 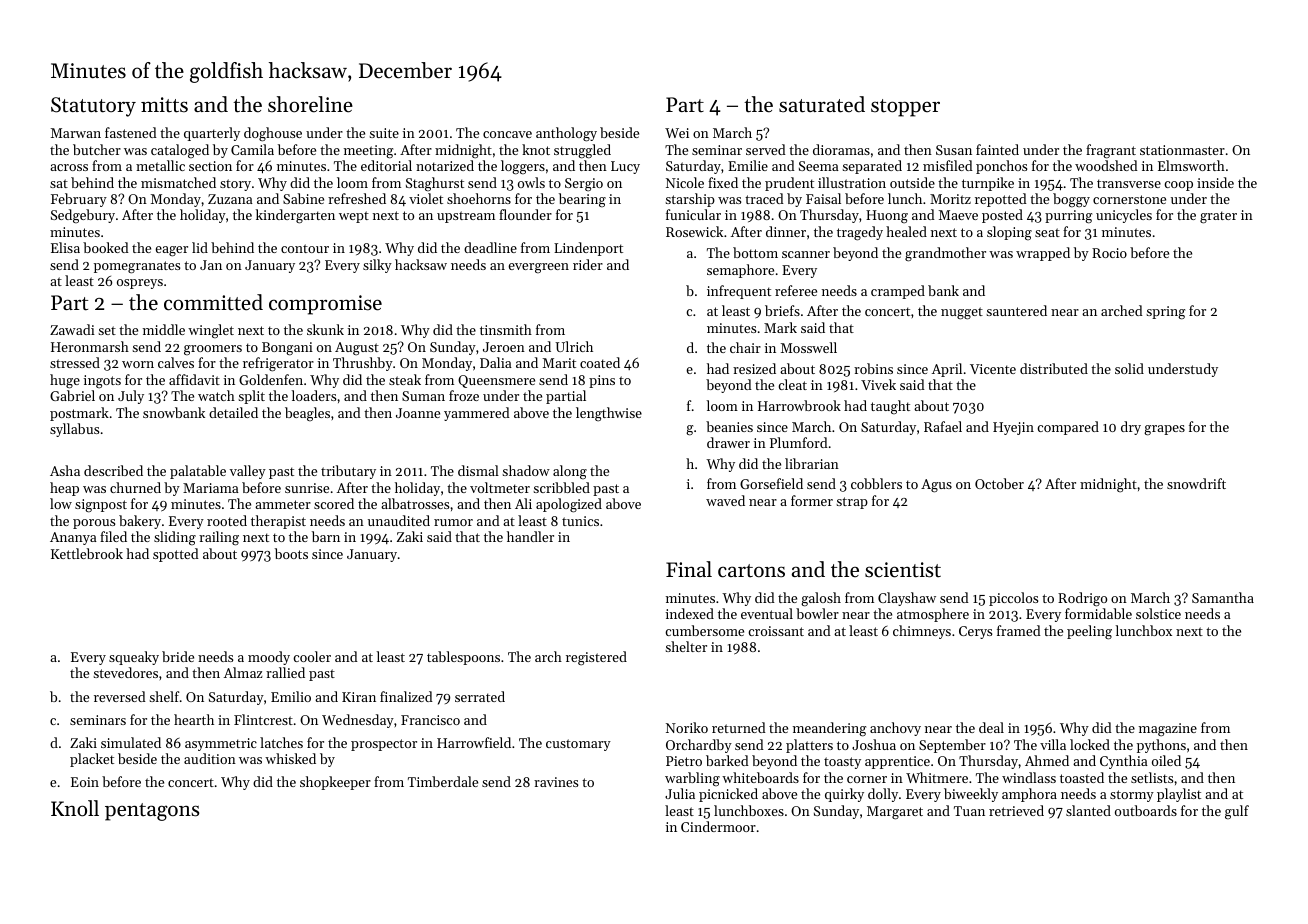 What do you see at coordinates (312, 656) in the screenshot?
I see `cooler` at bounding box center [312, 656].
